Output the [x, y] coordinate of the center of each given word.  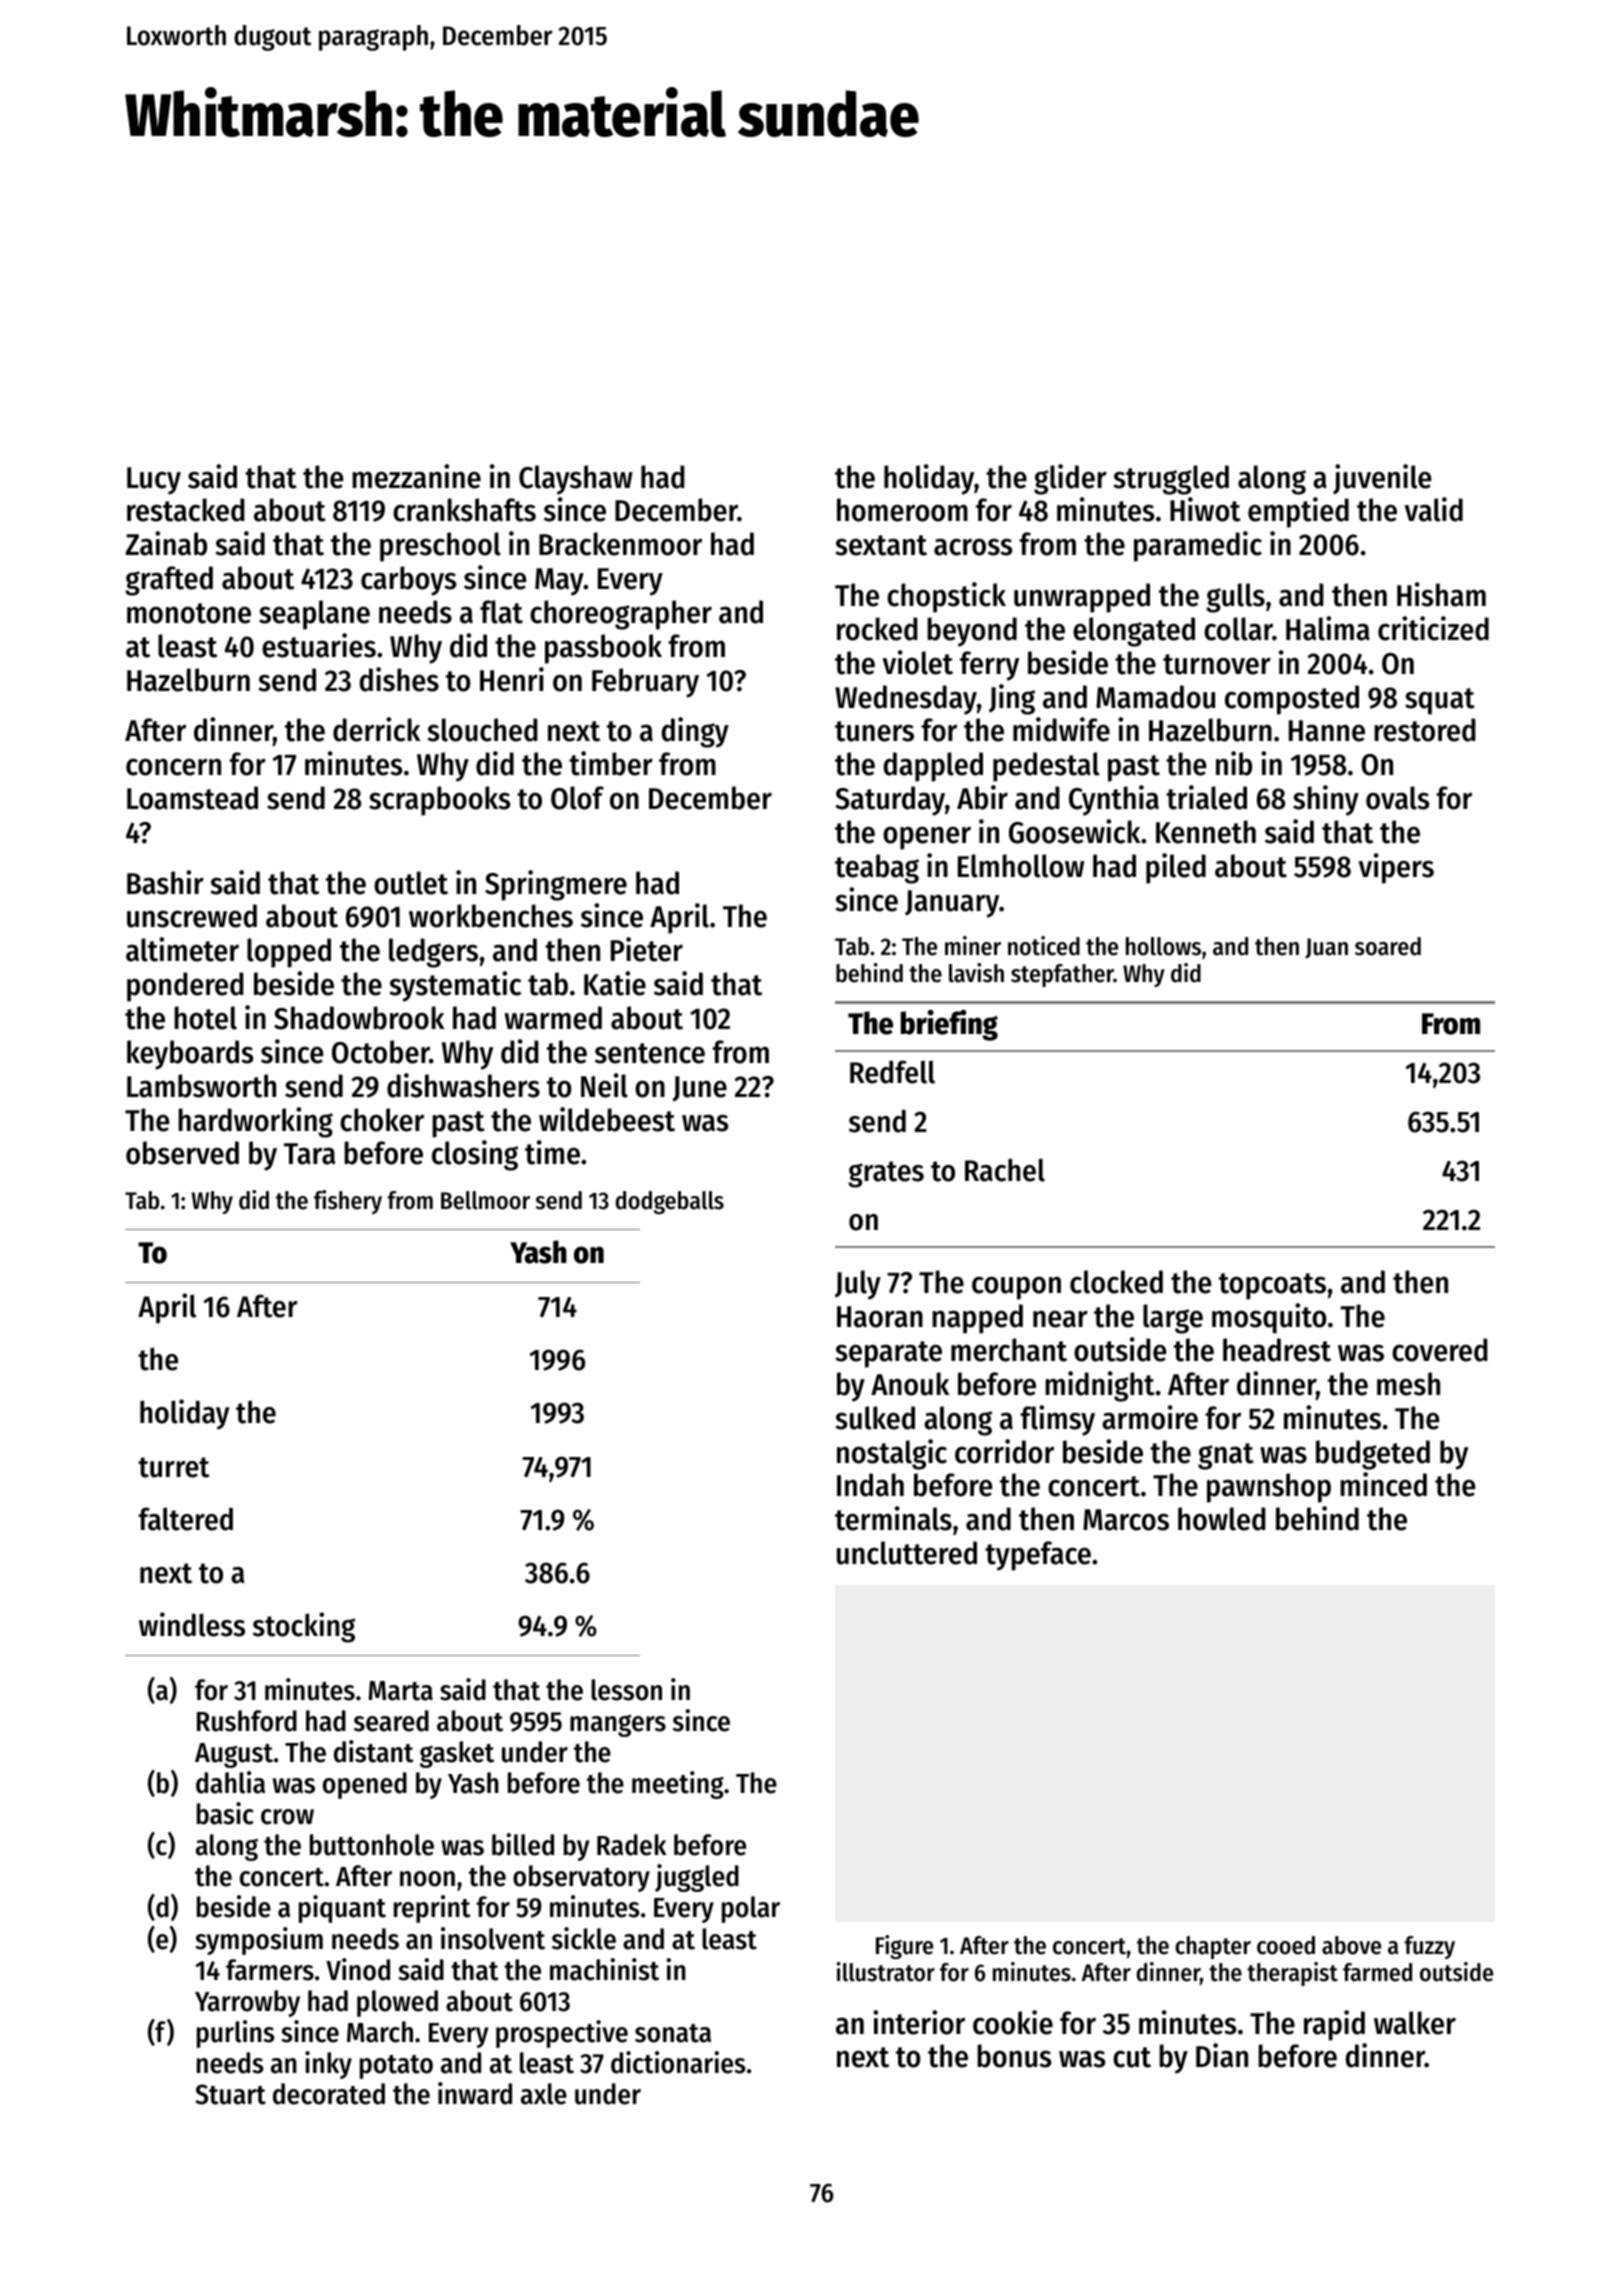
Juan [1326, 948]
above [1351, 1945]
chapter [1213, 1947]
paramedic [1198, 546]
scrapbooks [439, 801]
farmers [270, 1970]
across [973, 547]
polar [751, 1909]
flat [501, 612]
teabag [877, 869]
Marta [400, 1691]
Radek [632, 1845]
